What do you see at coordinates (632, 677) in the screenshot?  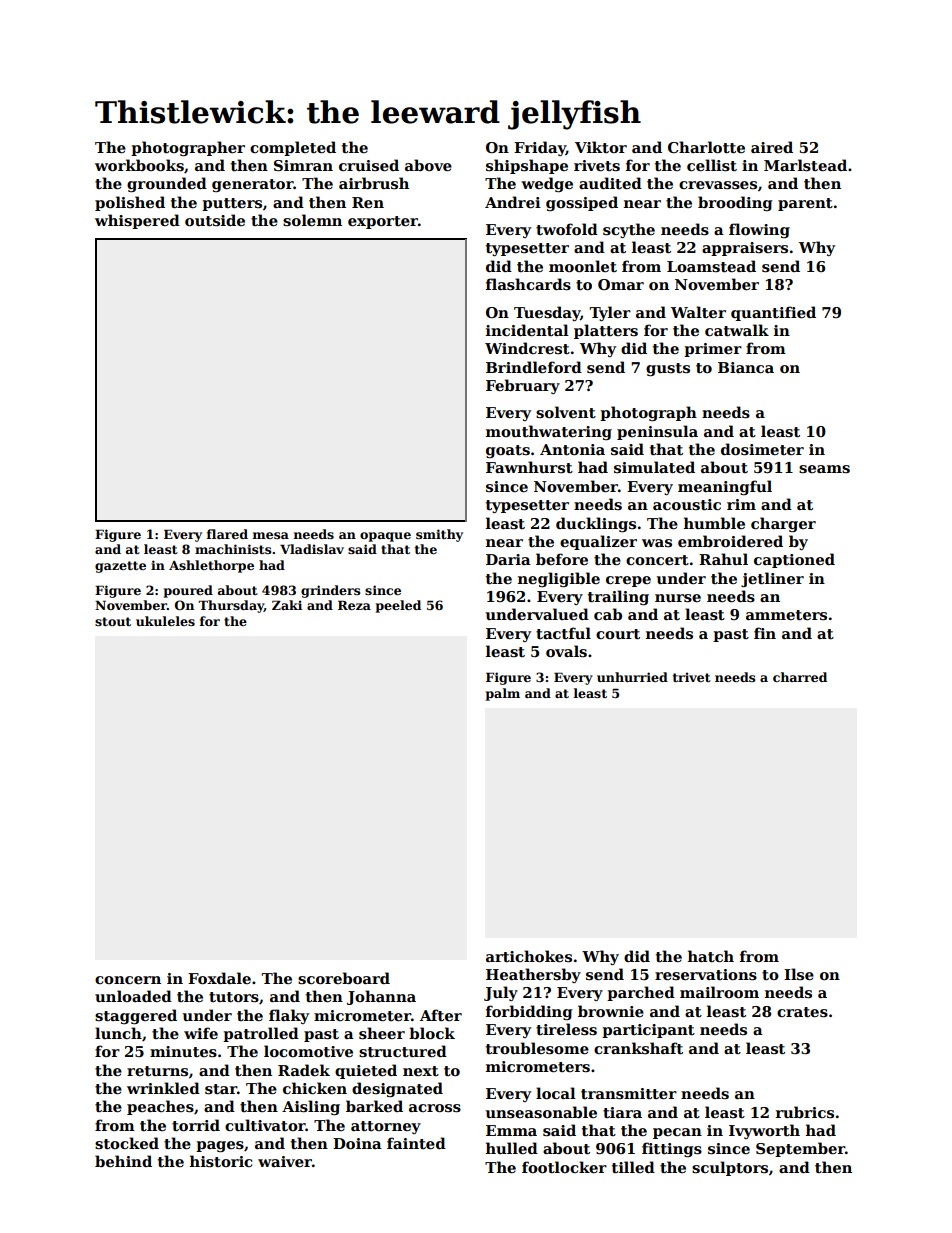 I see `unhurried` at bounding box center [632, 677].
